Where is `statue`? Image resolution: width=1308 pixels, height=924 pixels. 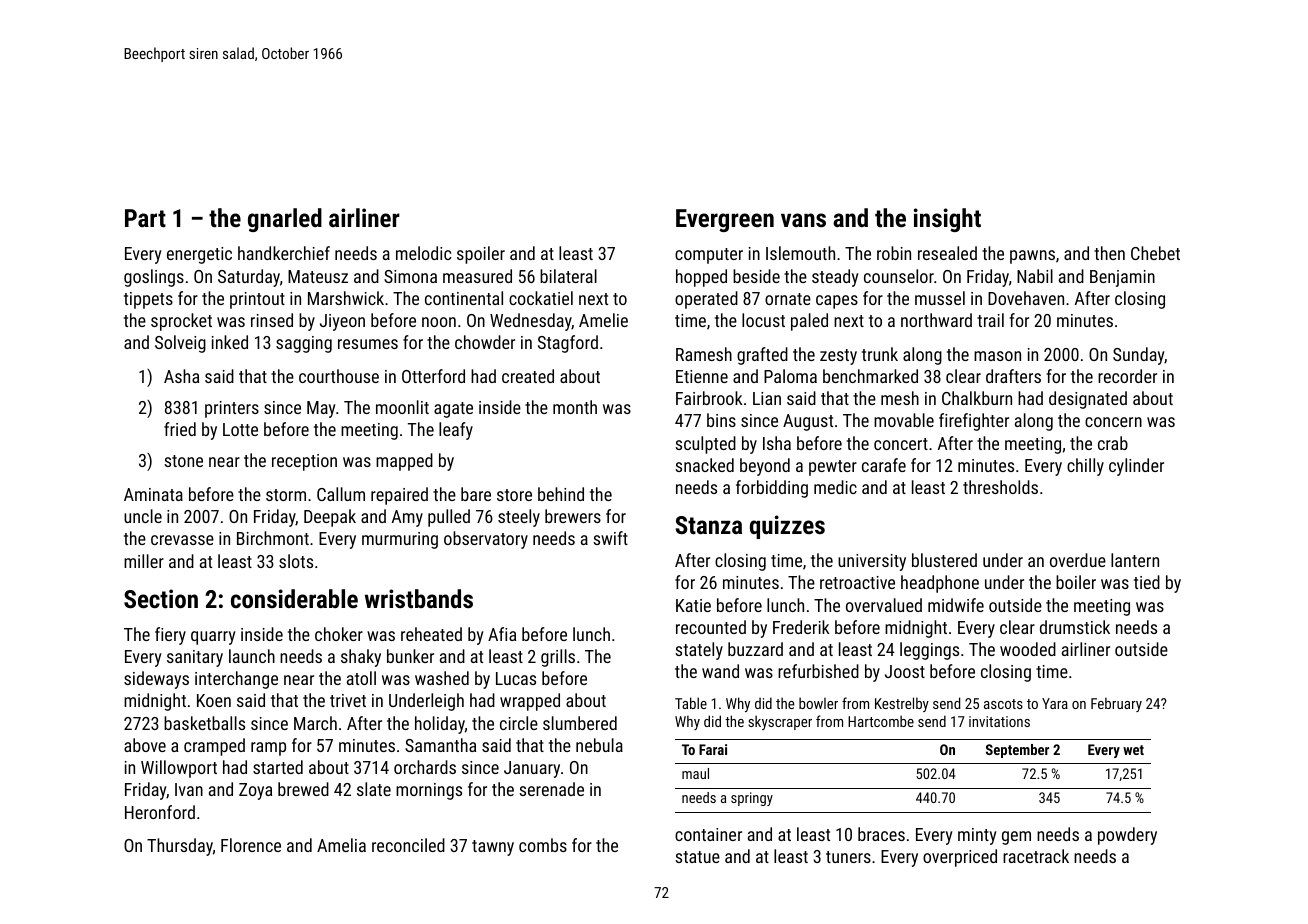
statue is located at coordinates (697, 857).
